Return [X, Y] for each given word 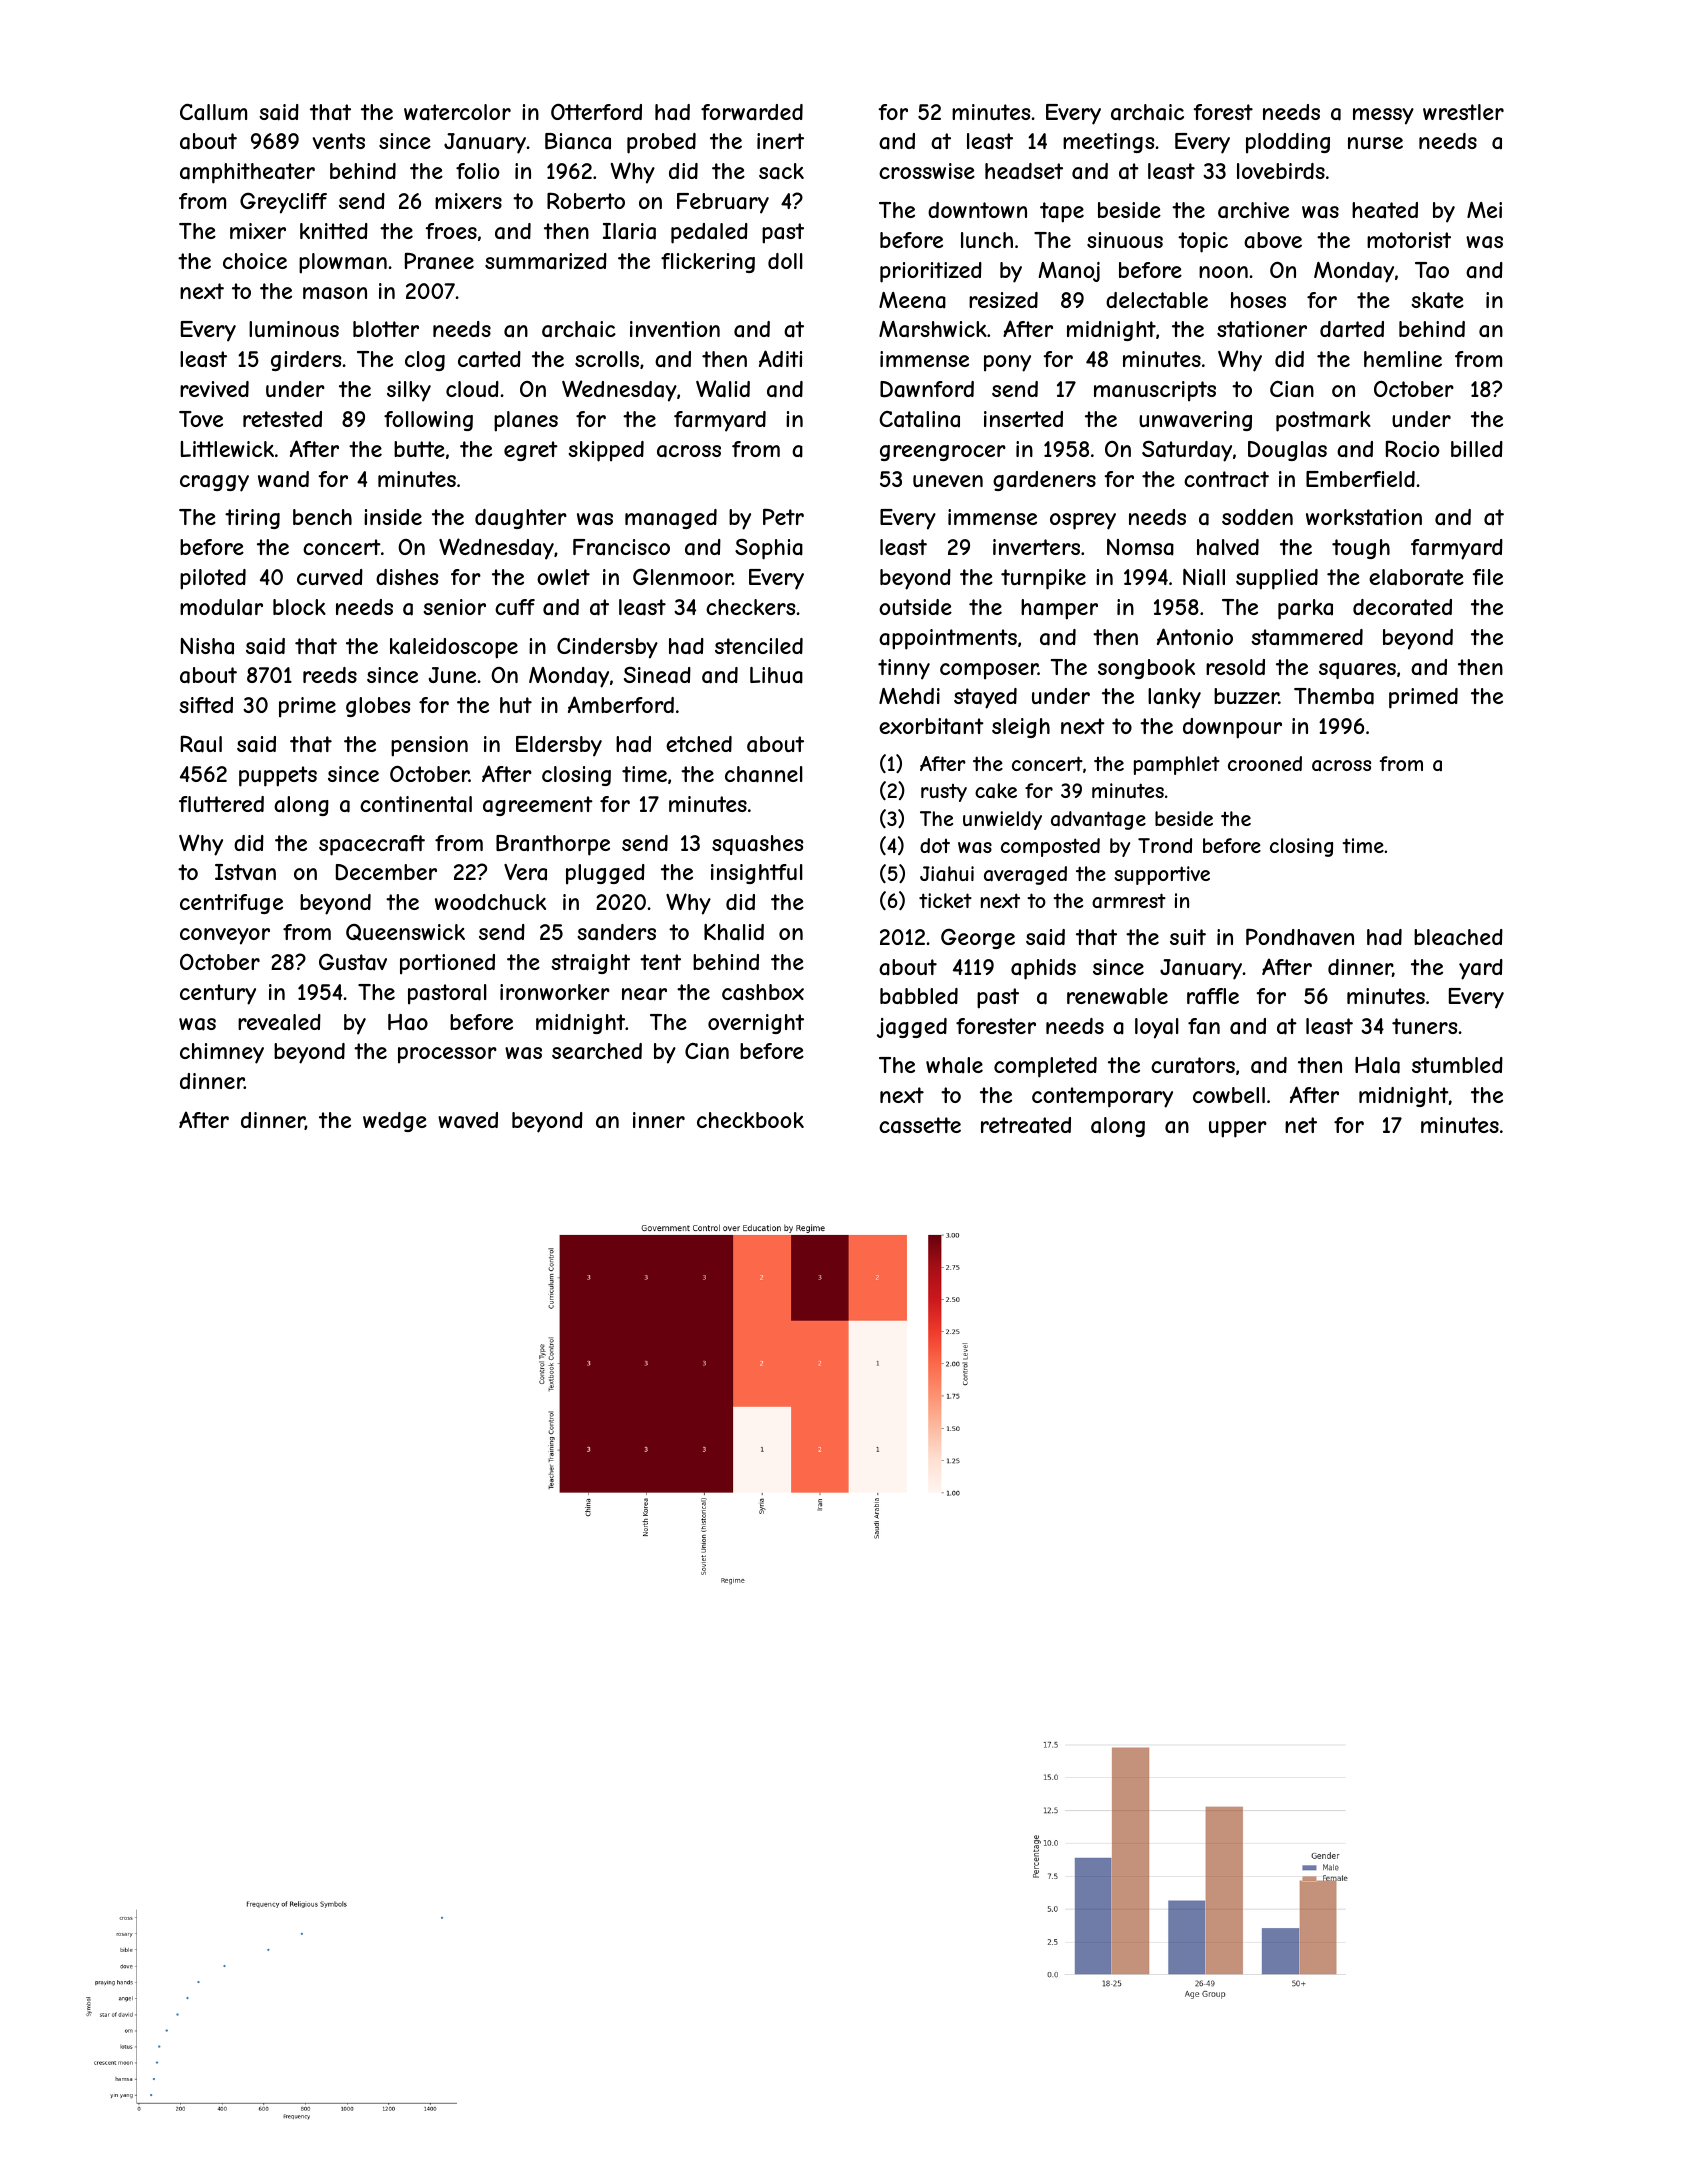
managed [671, 519]
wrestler [1463, 112]
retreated [1026, 1125]
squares [1357, 670]
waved [468, 1120]
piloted [213, 579]
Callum [213, 112]
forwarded [752, 112]
